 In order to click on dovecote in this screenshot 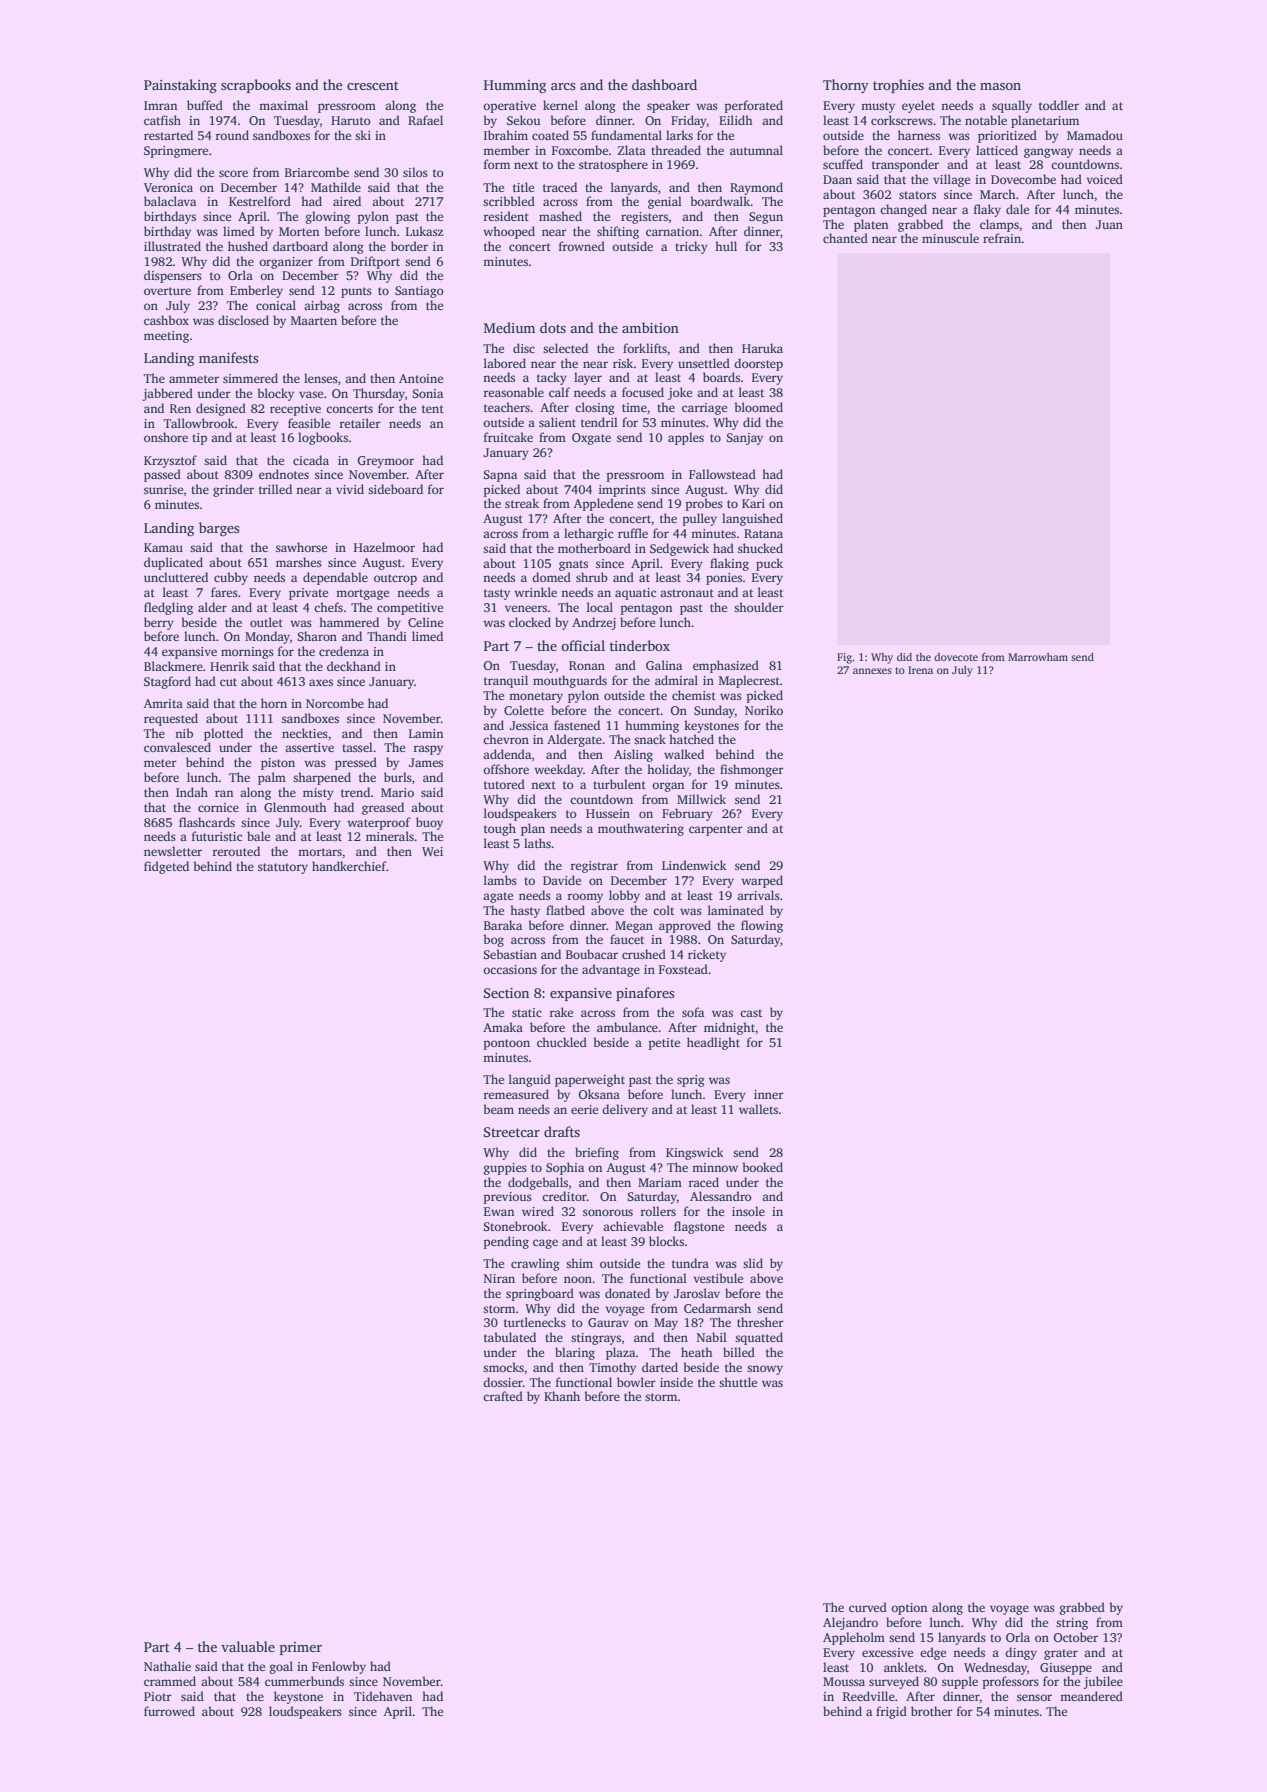, I will do `click(956, 657)`.
